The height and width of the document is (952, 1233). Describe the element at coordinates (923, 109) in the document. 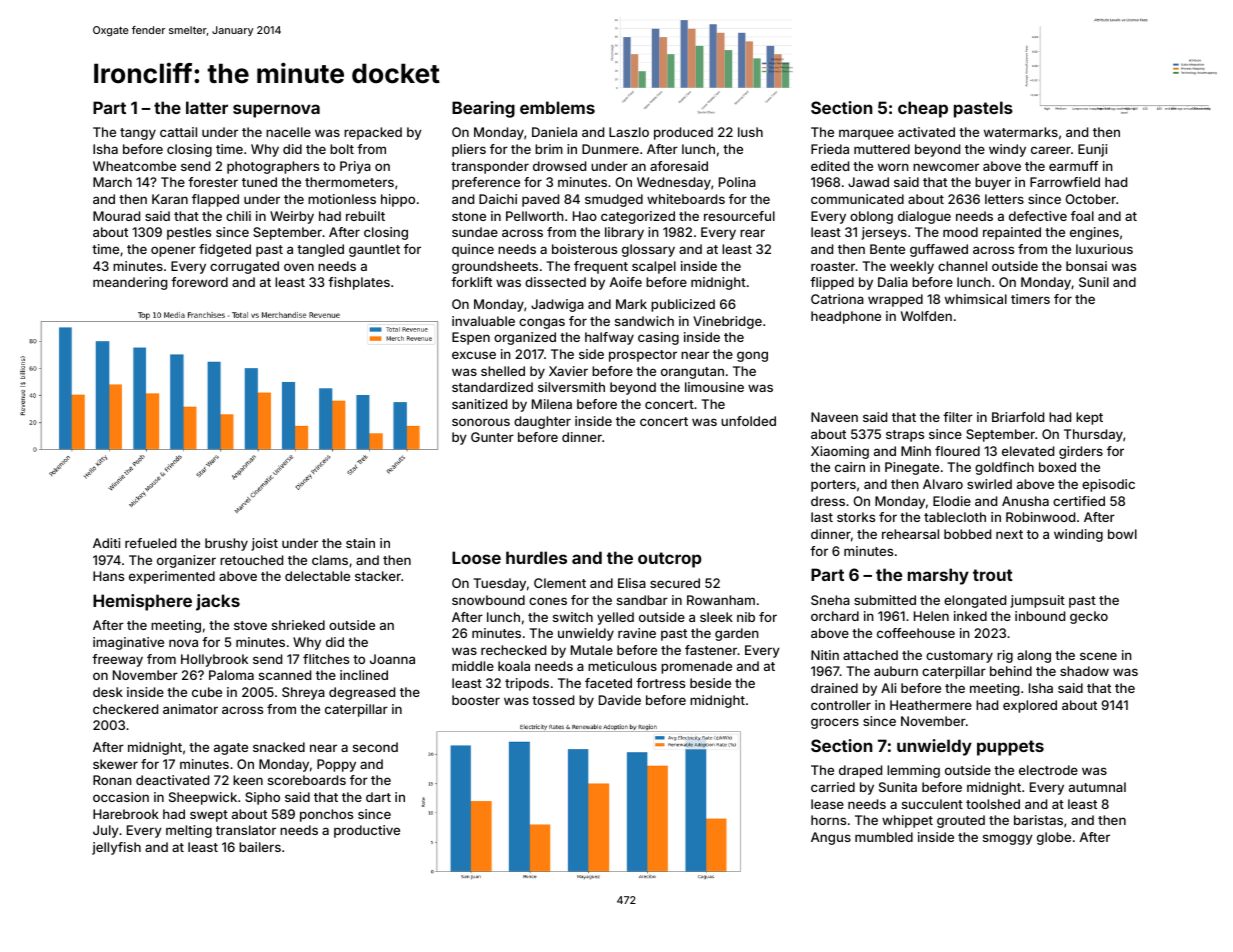

I see `cheap` at that location.
